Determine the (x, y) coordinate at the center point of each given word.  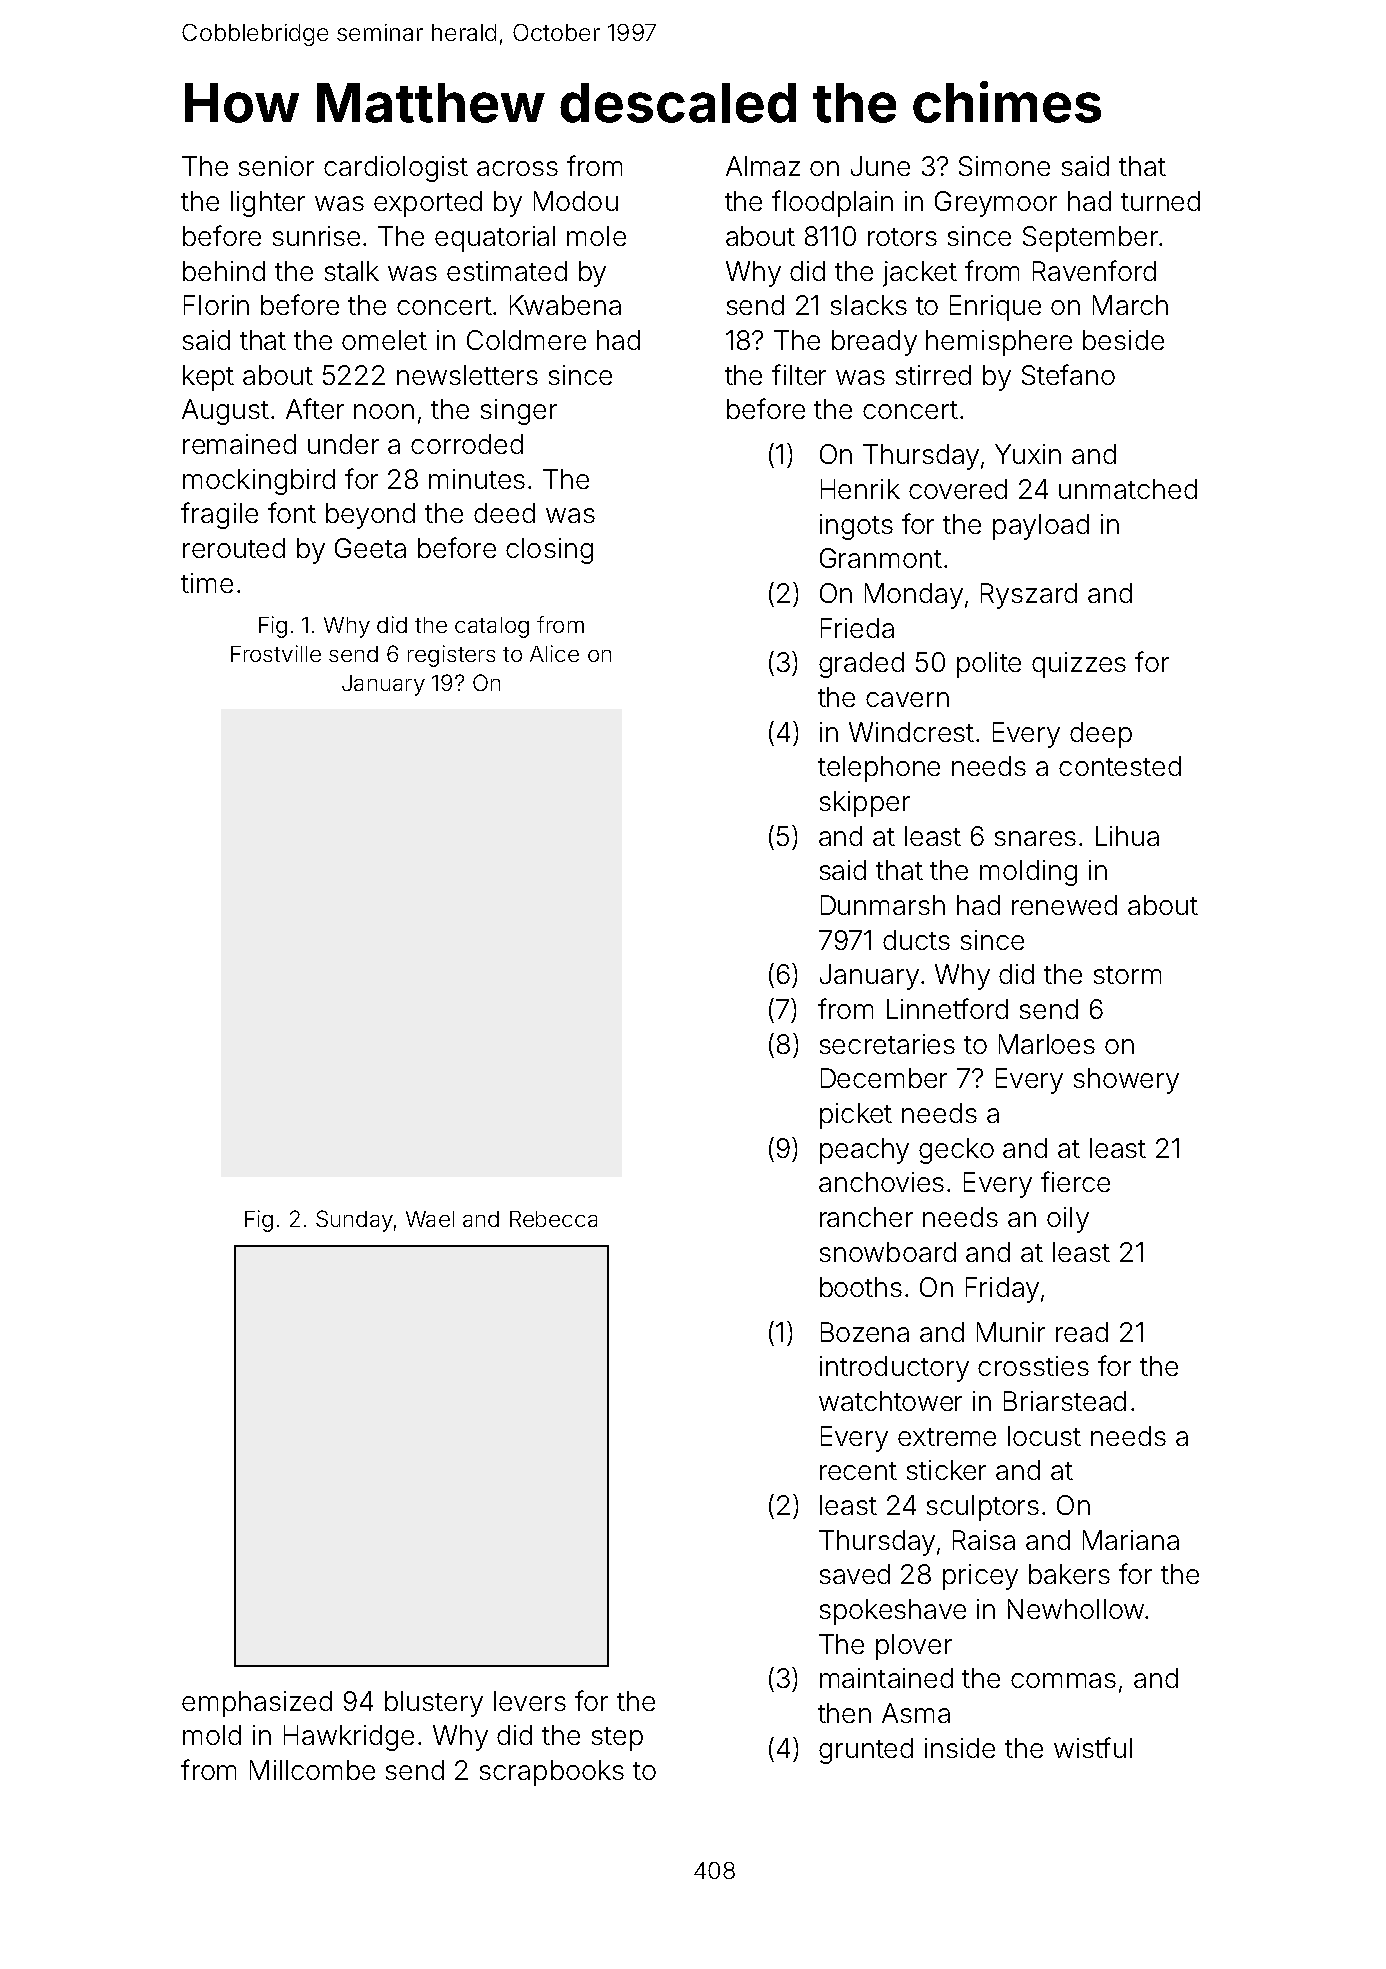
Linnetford (947, 1008)
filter (799, 374)
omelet (384, 340)
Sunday (354, 1221)
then (844, 1713)
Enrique (995, 308)
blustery (434, 1704)
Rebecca (553, 1219)
